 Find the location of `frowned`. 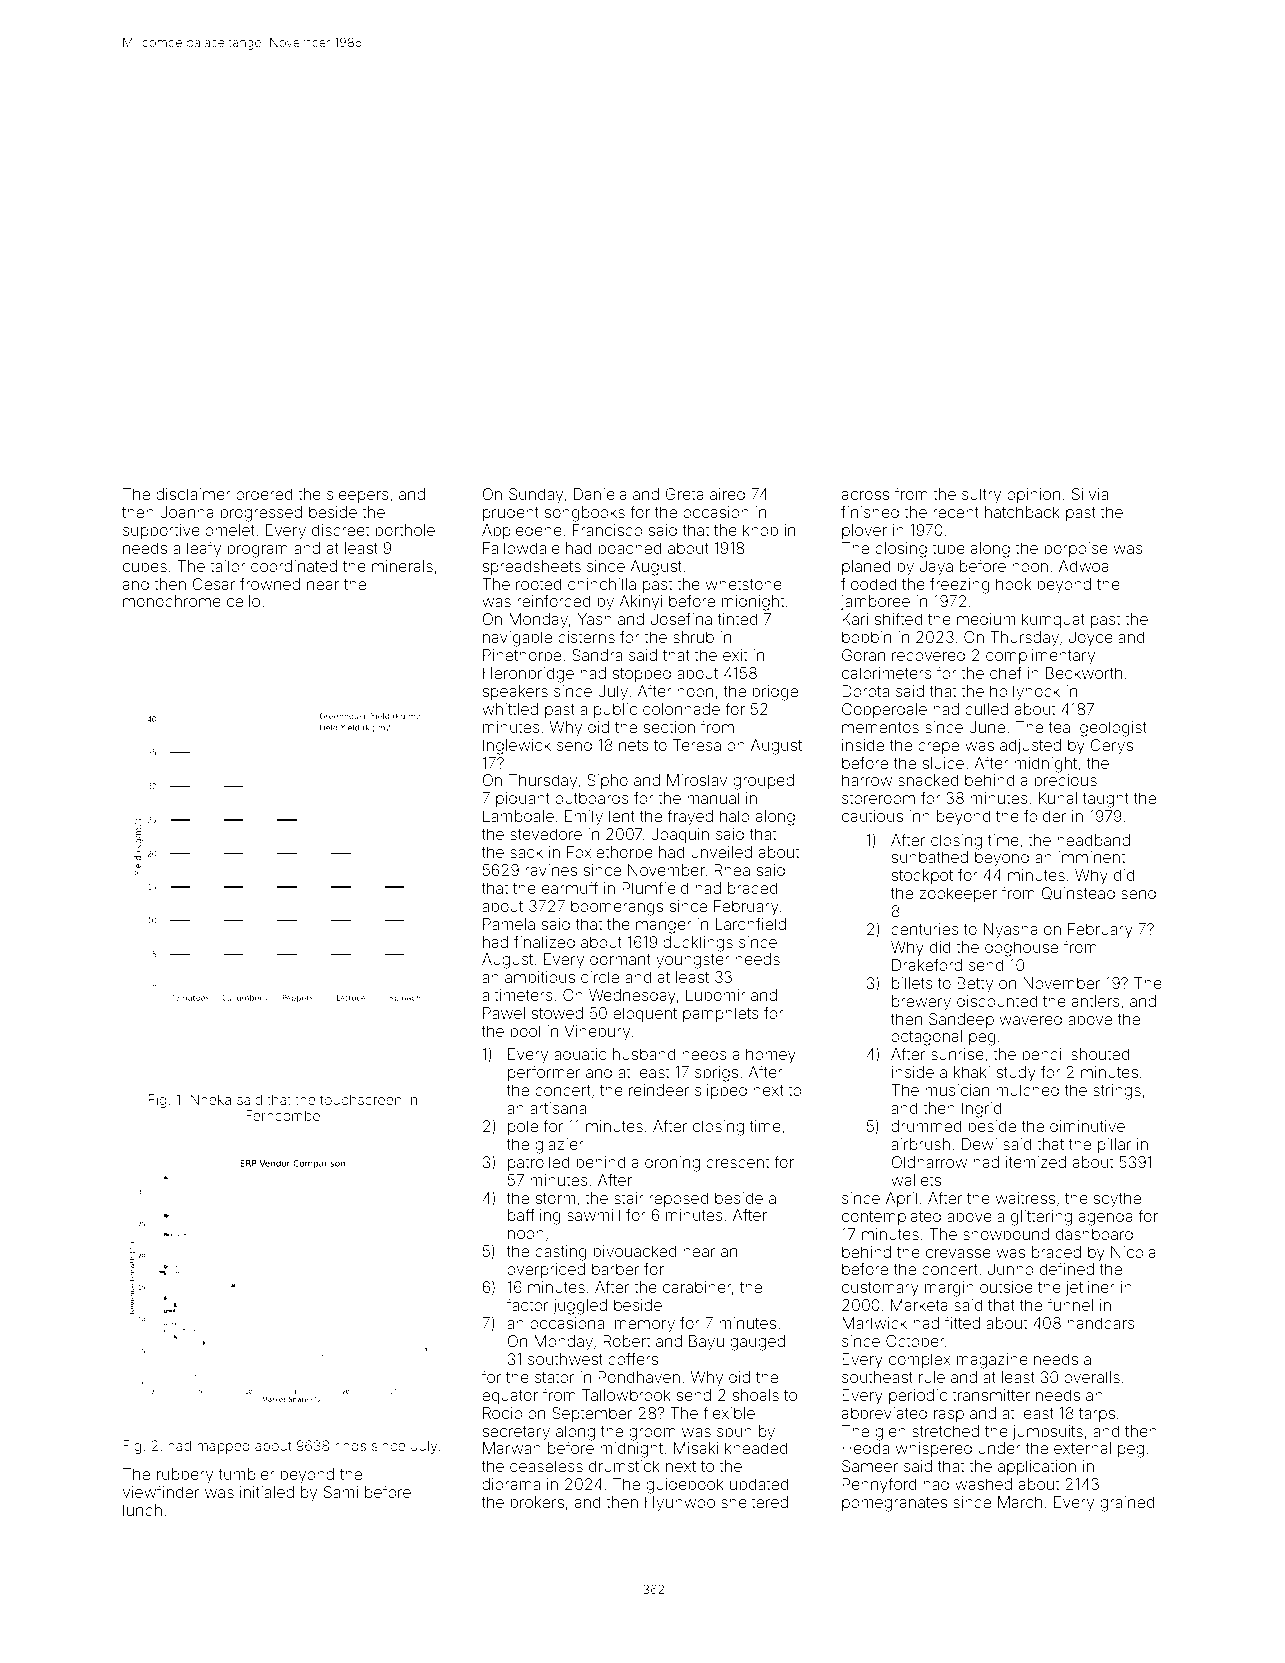

frowned is located at coordinates (270, 583).
